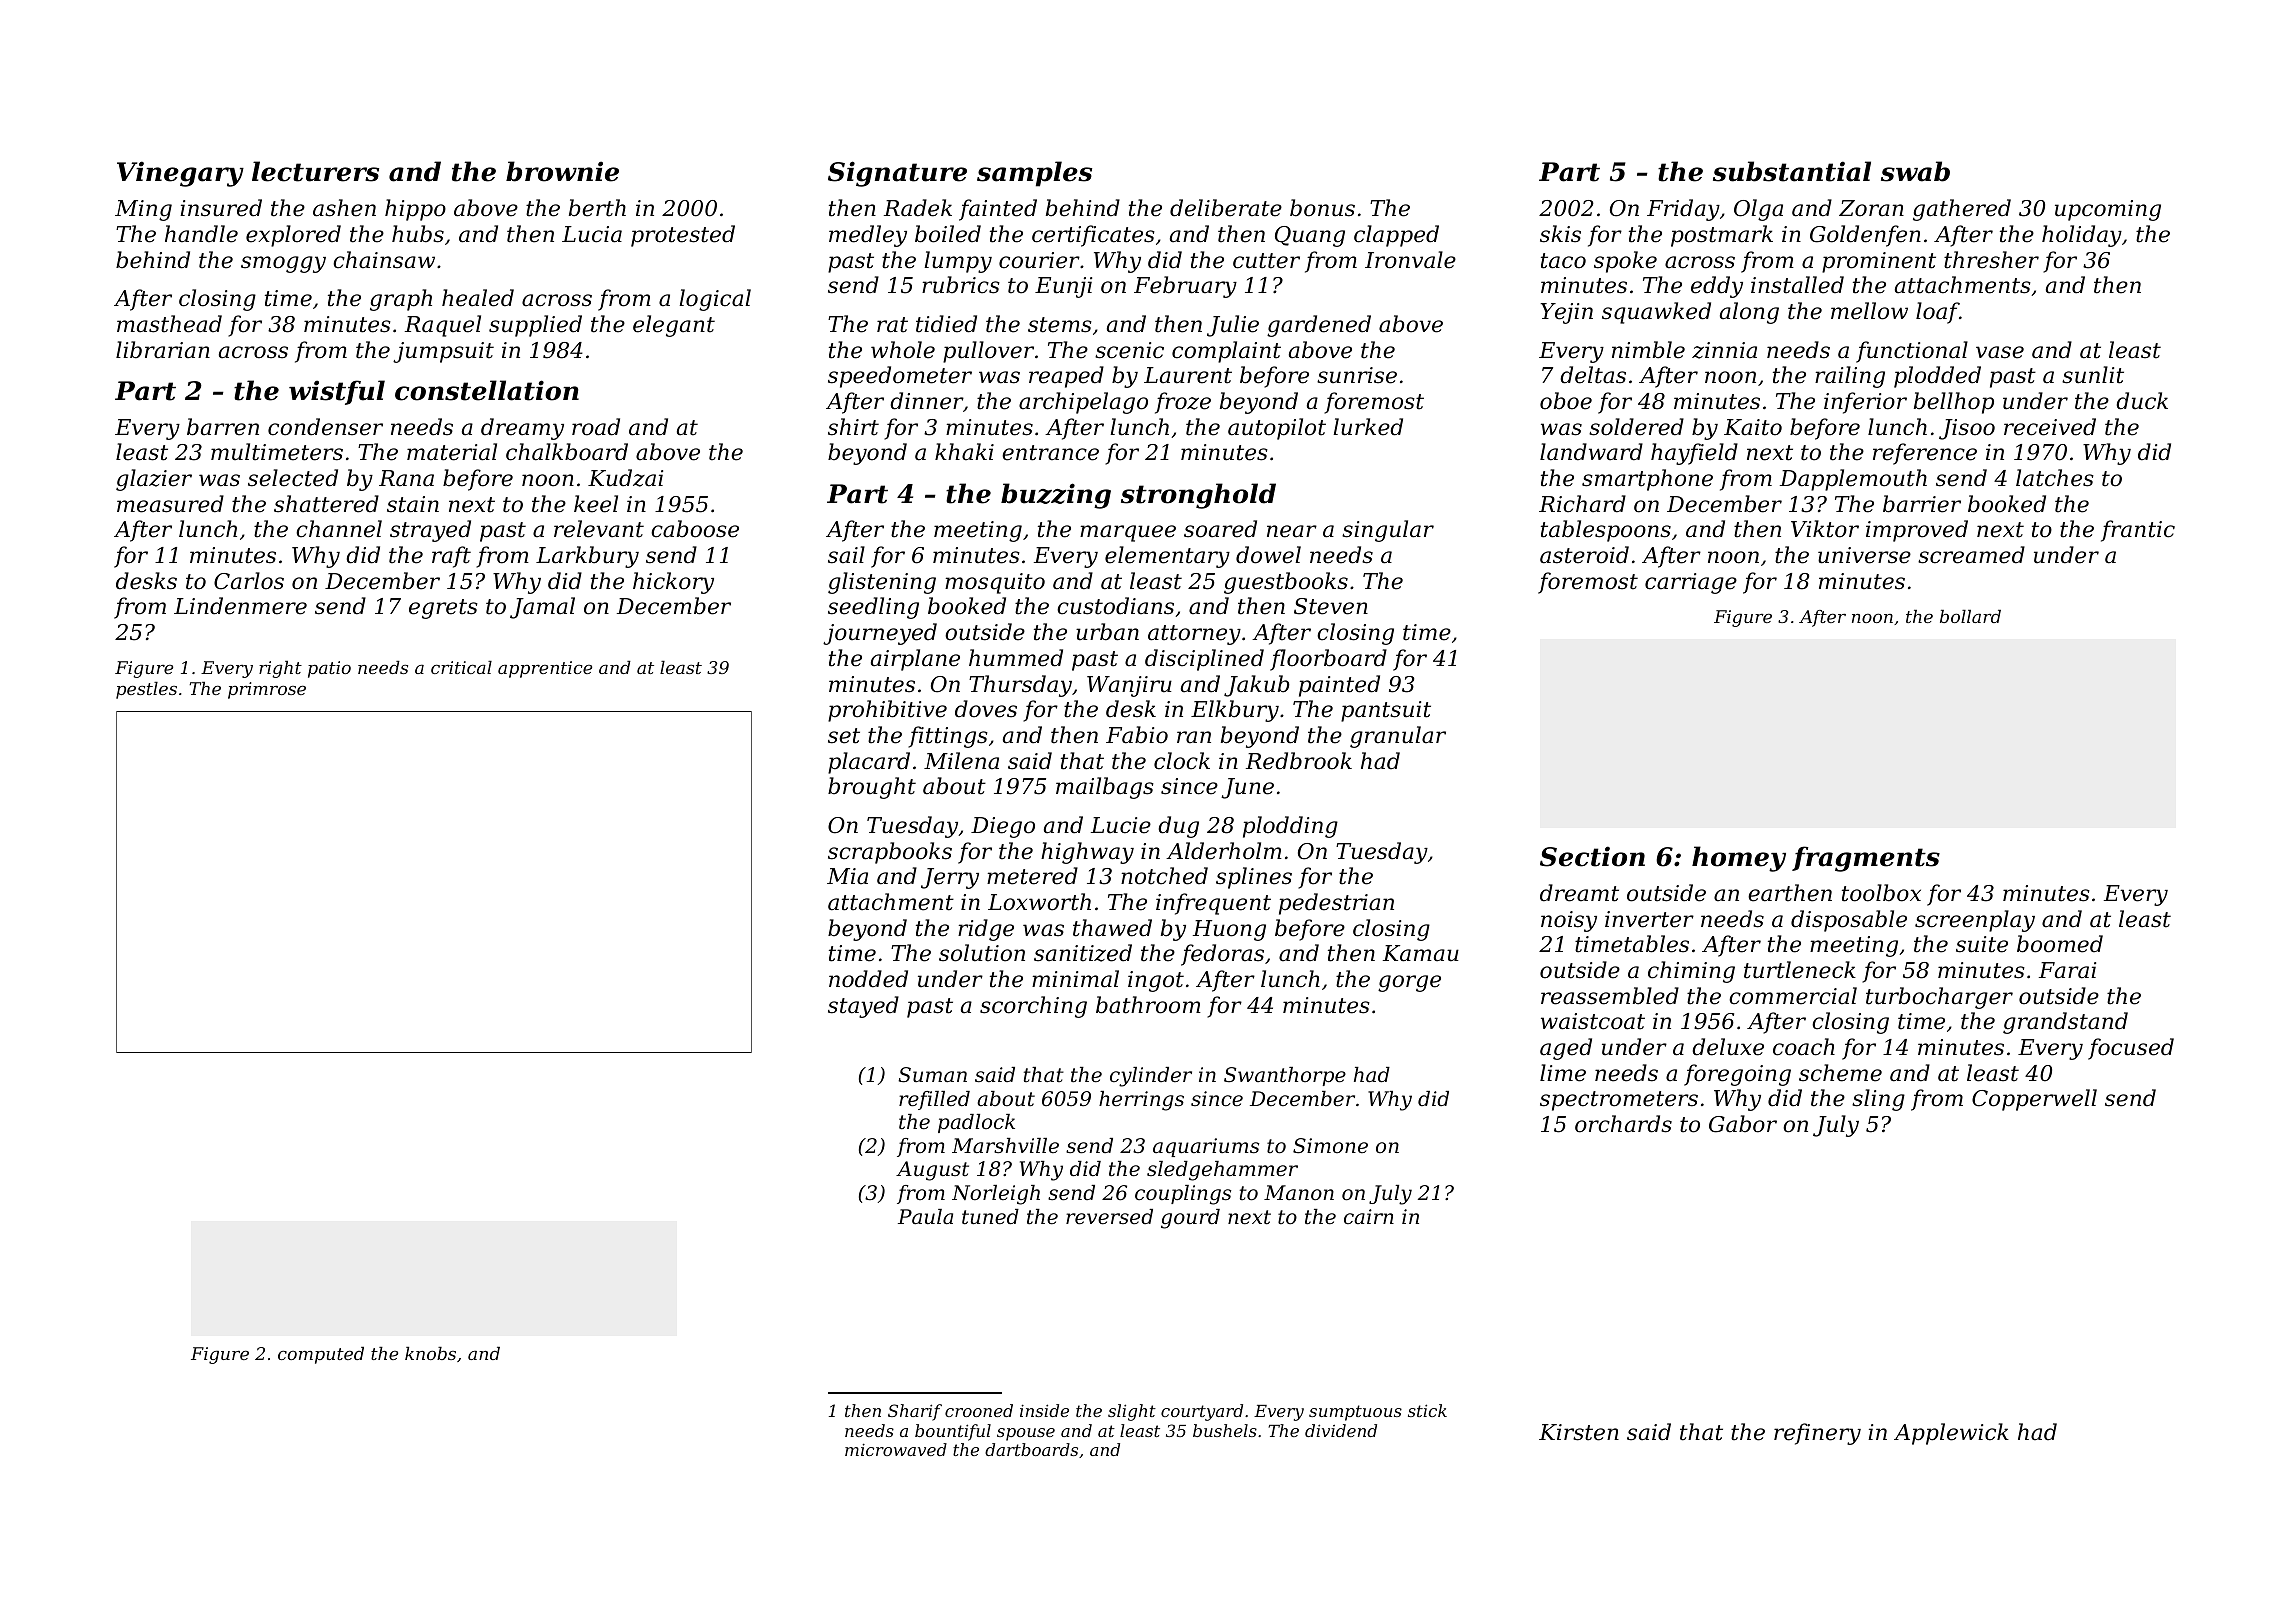  What do you see at coordinates (1034, 174) in the page?
I see `samples` at bounding box center [1034, 174].
